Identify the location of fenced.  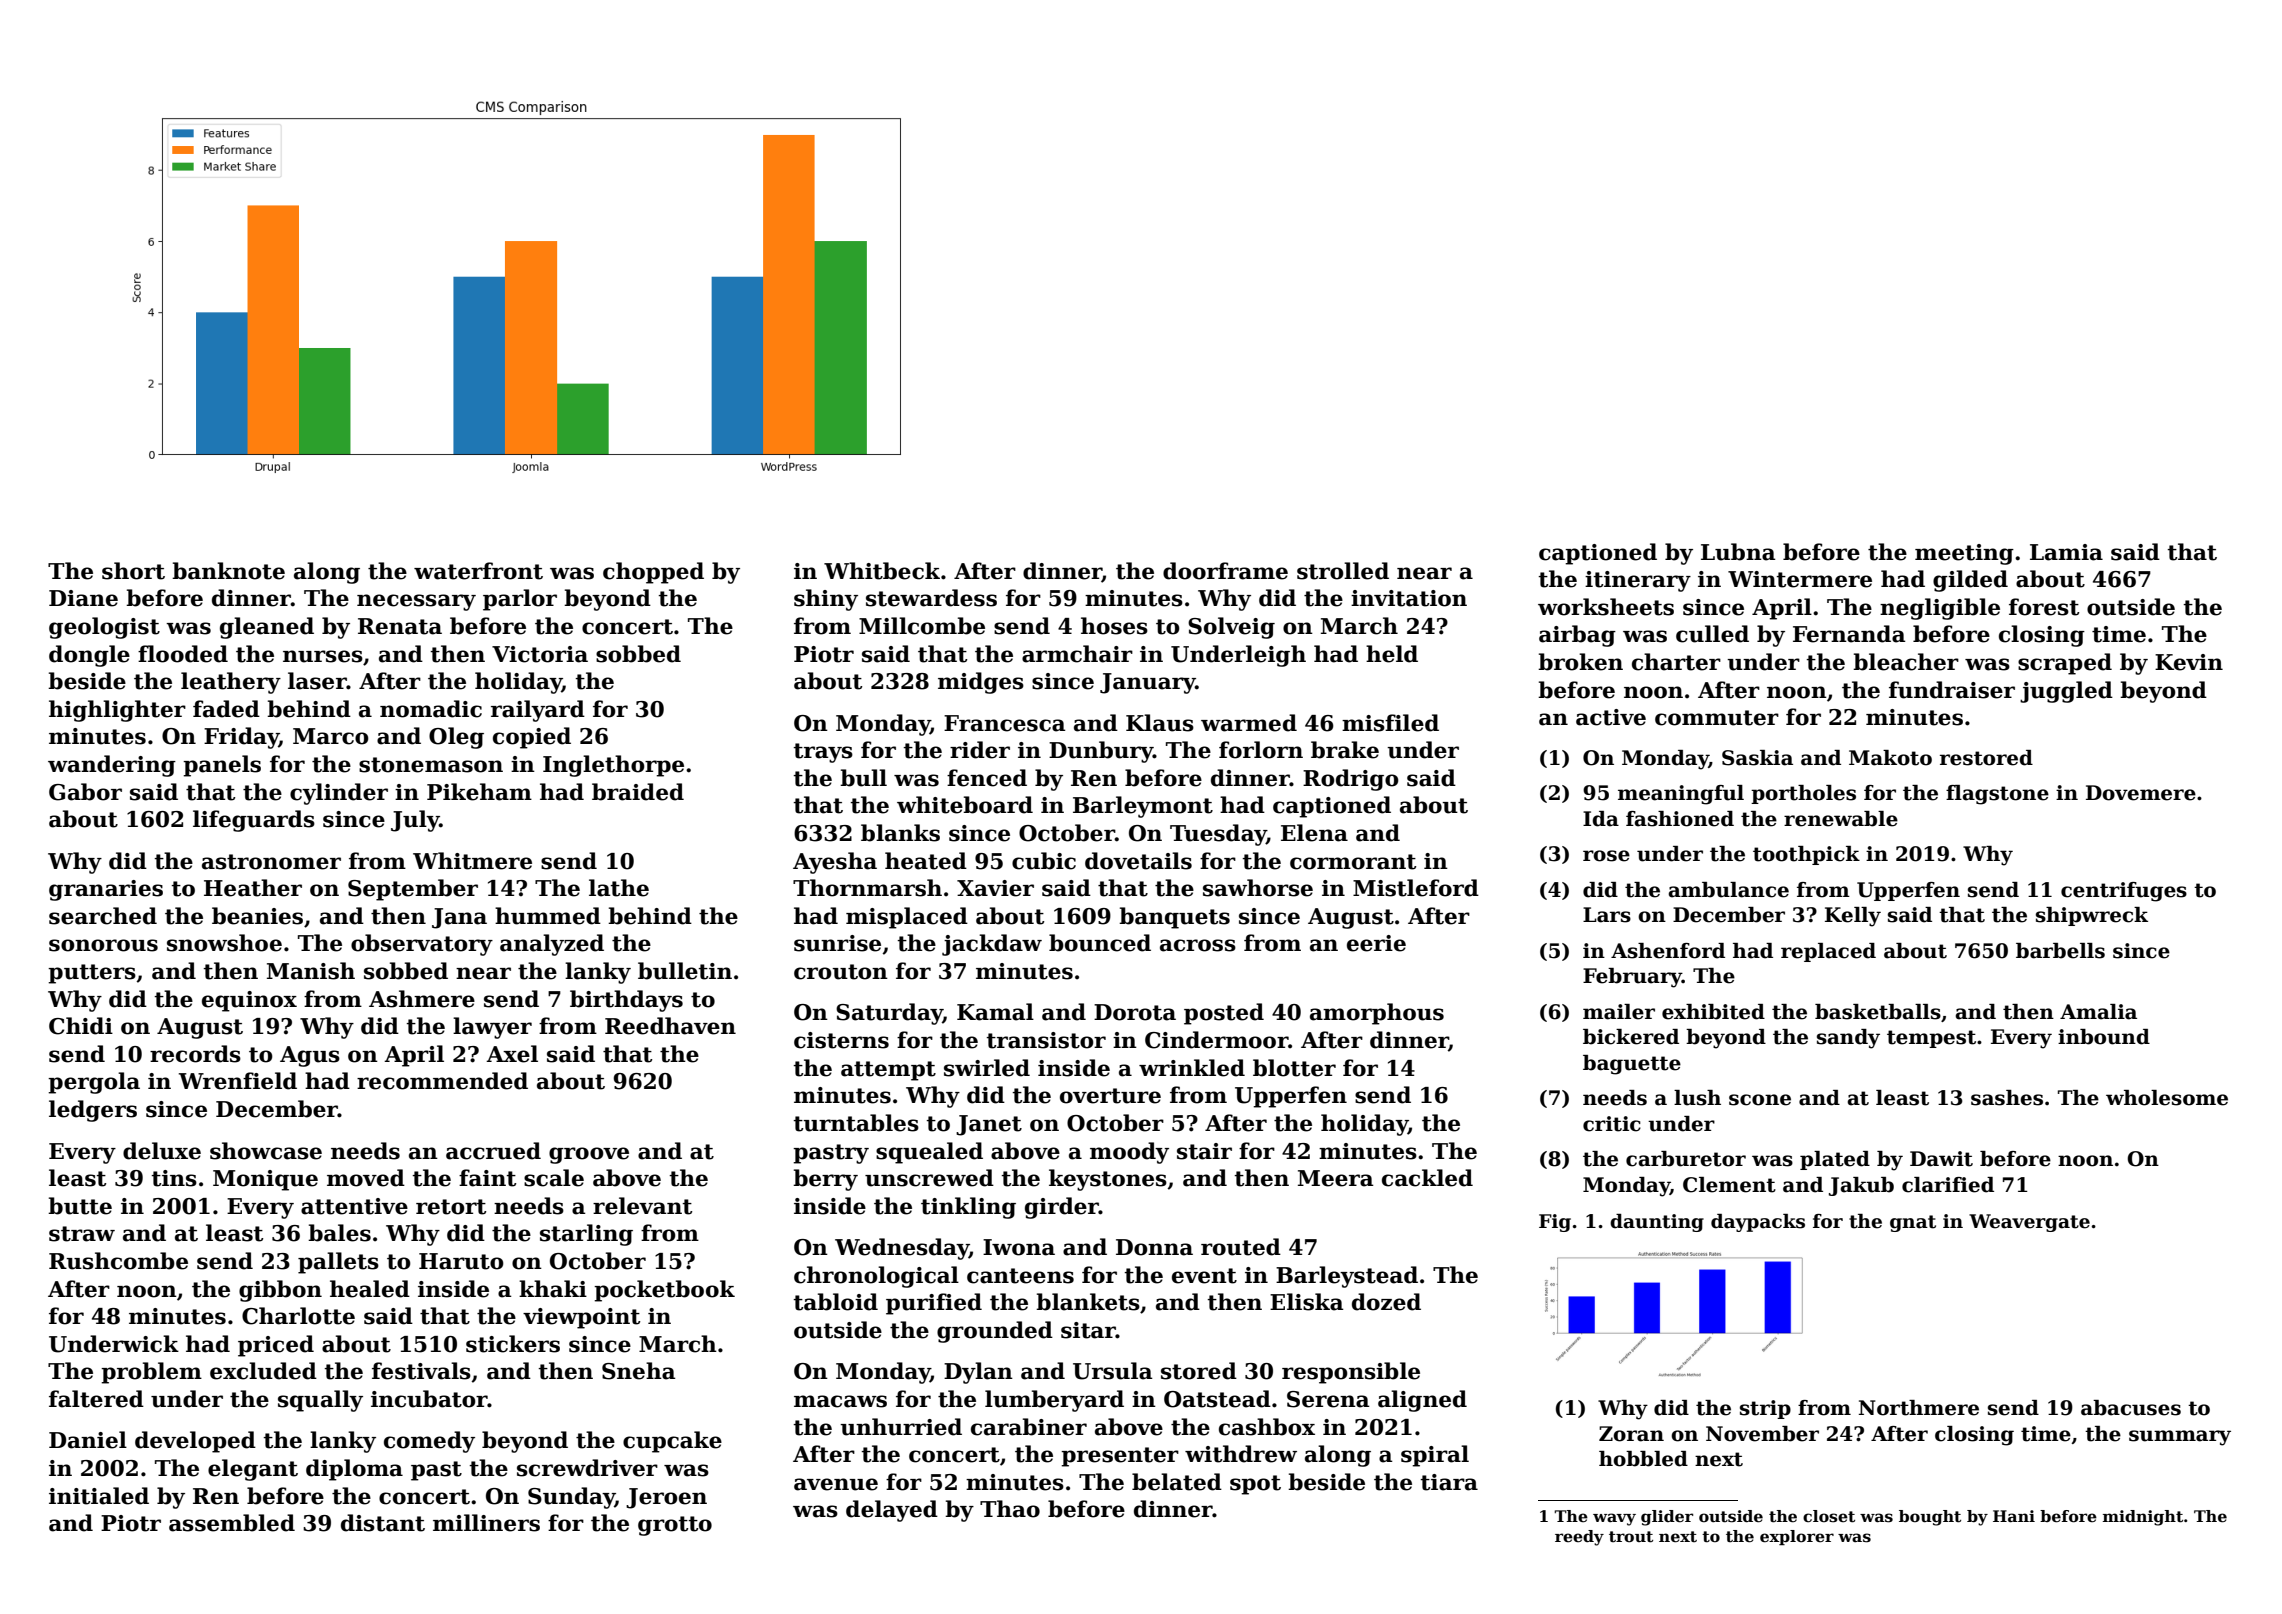
(987, 778).
